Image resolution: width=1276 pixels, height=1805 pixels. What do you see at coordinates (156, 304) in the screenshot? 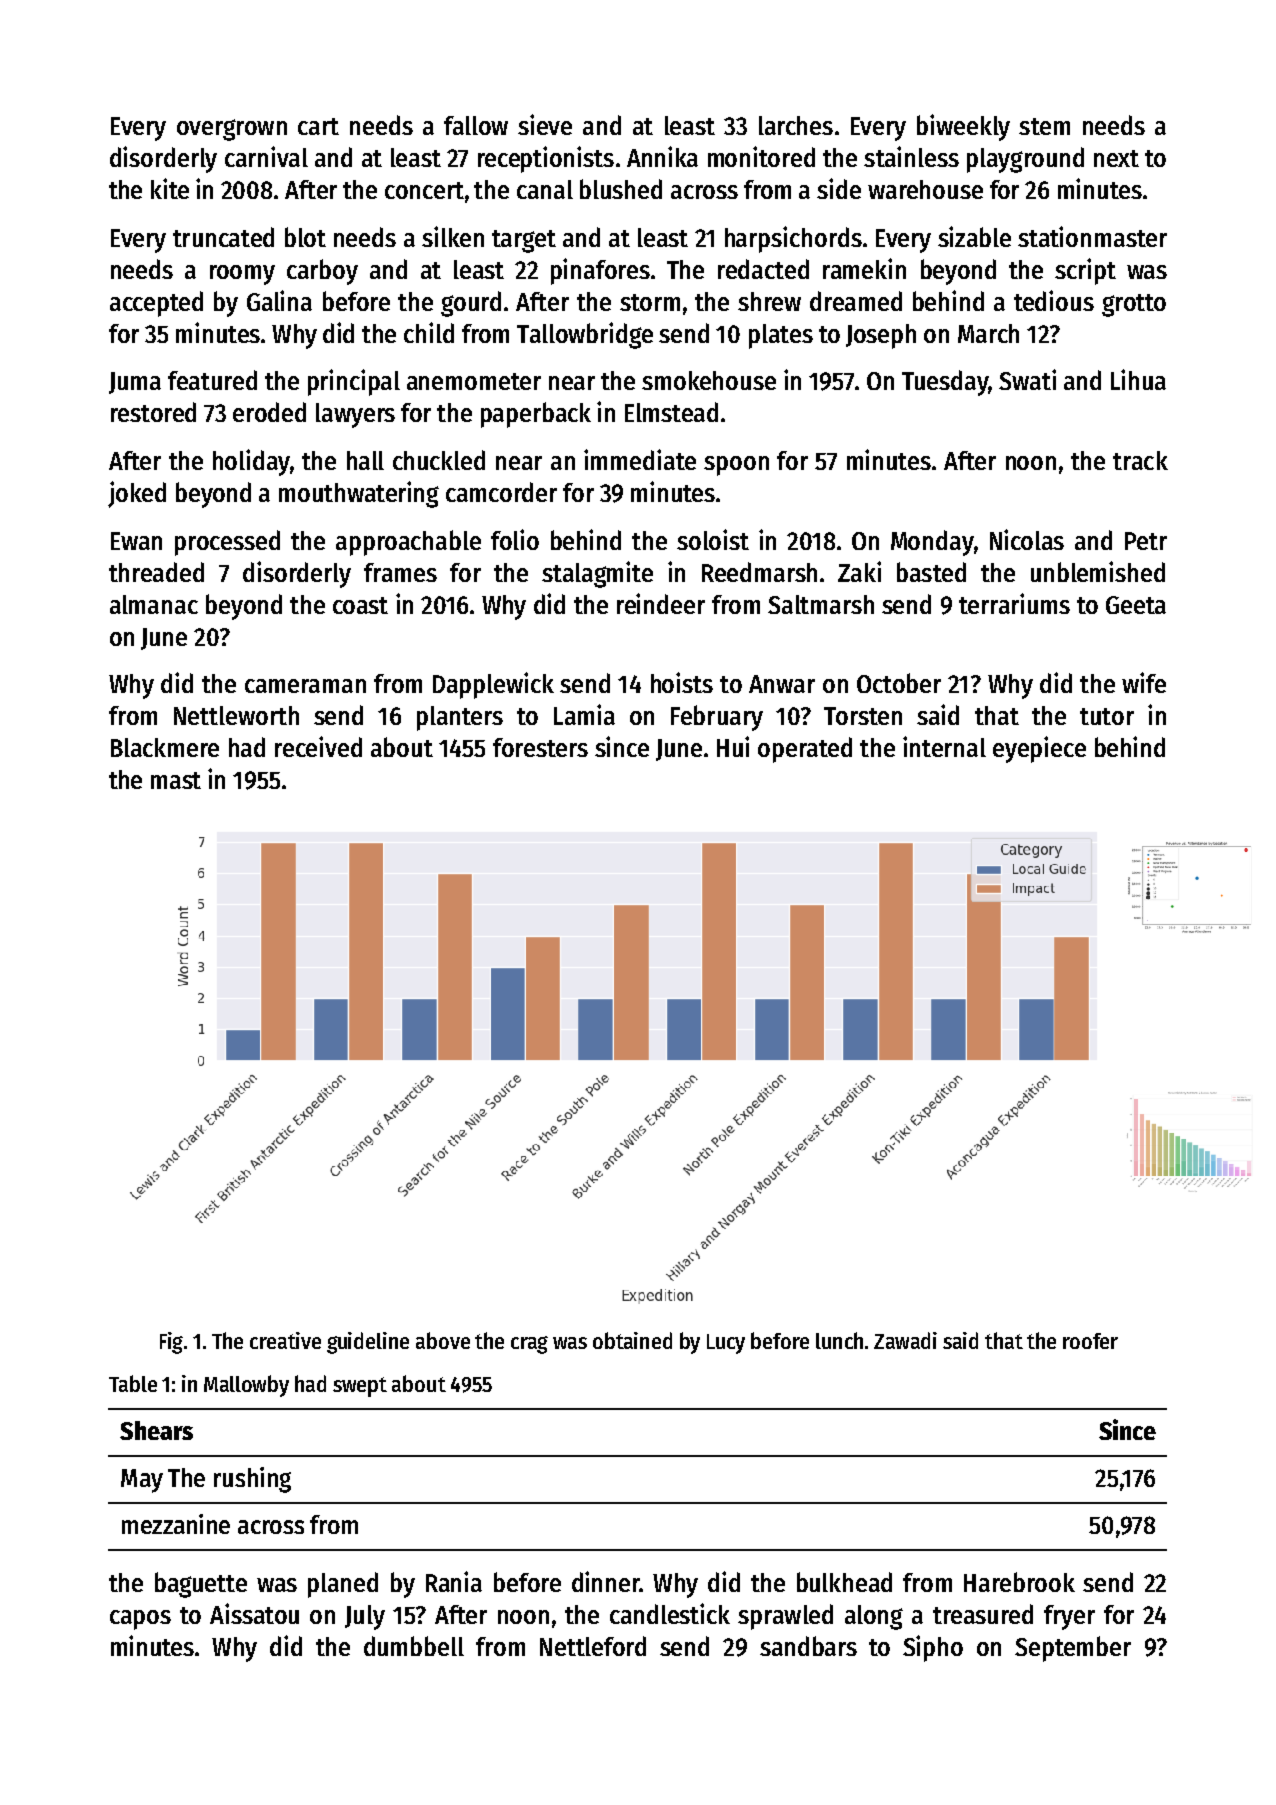
I see `accepted` at bounding box center [156, 304].
